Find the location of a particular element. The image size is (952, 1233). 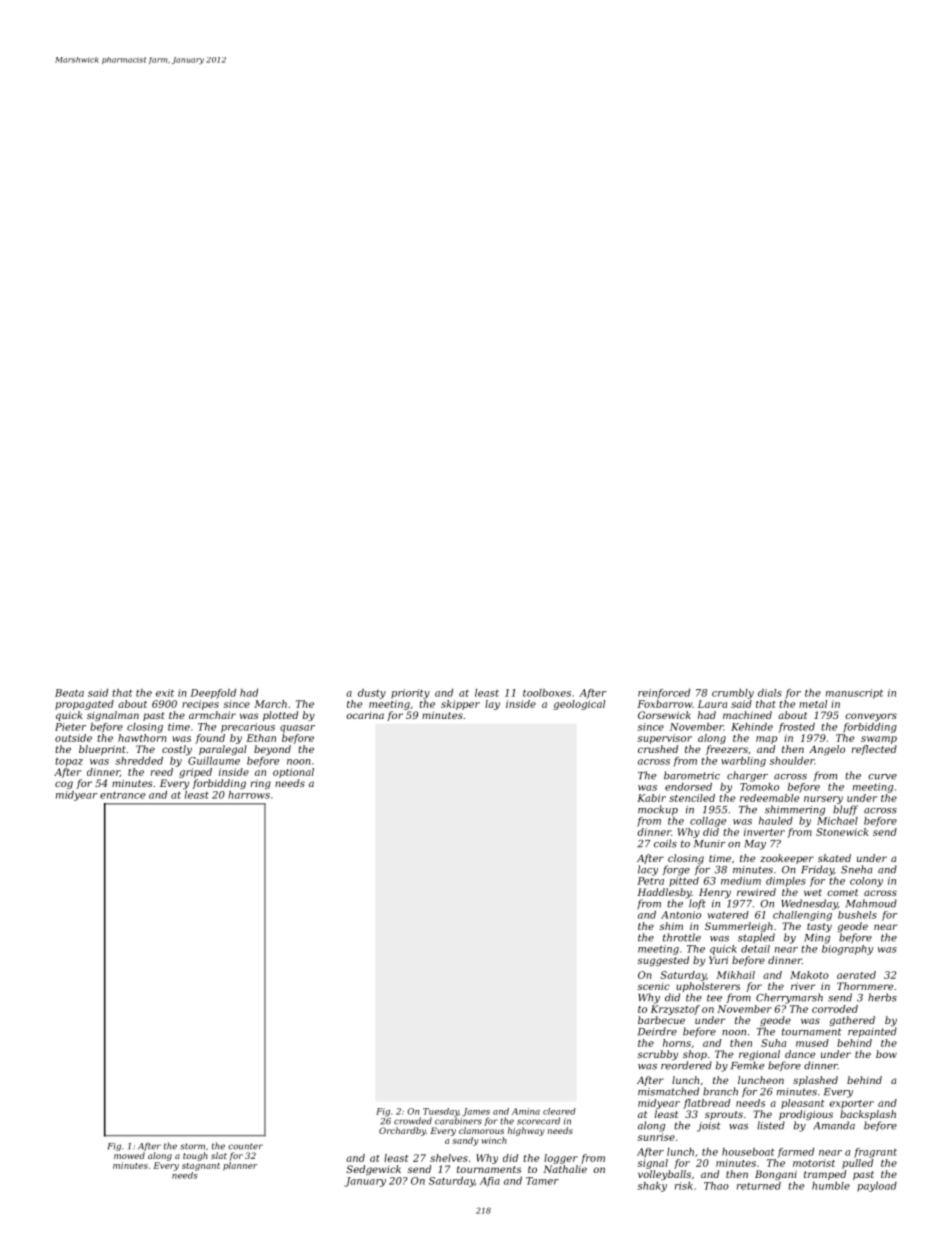

exit is located at coordinates (165, 693).
